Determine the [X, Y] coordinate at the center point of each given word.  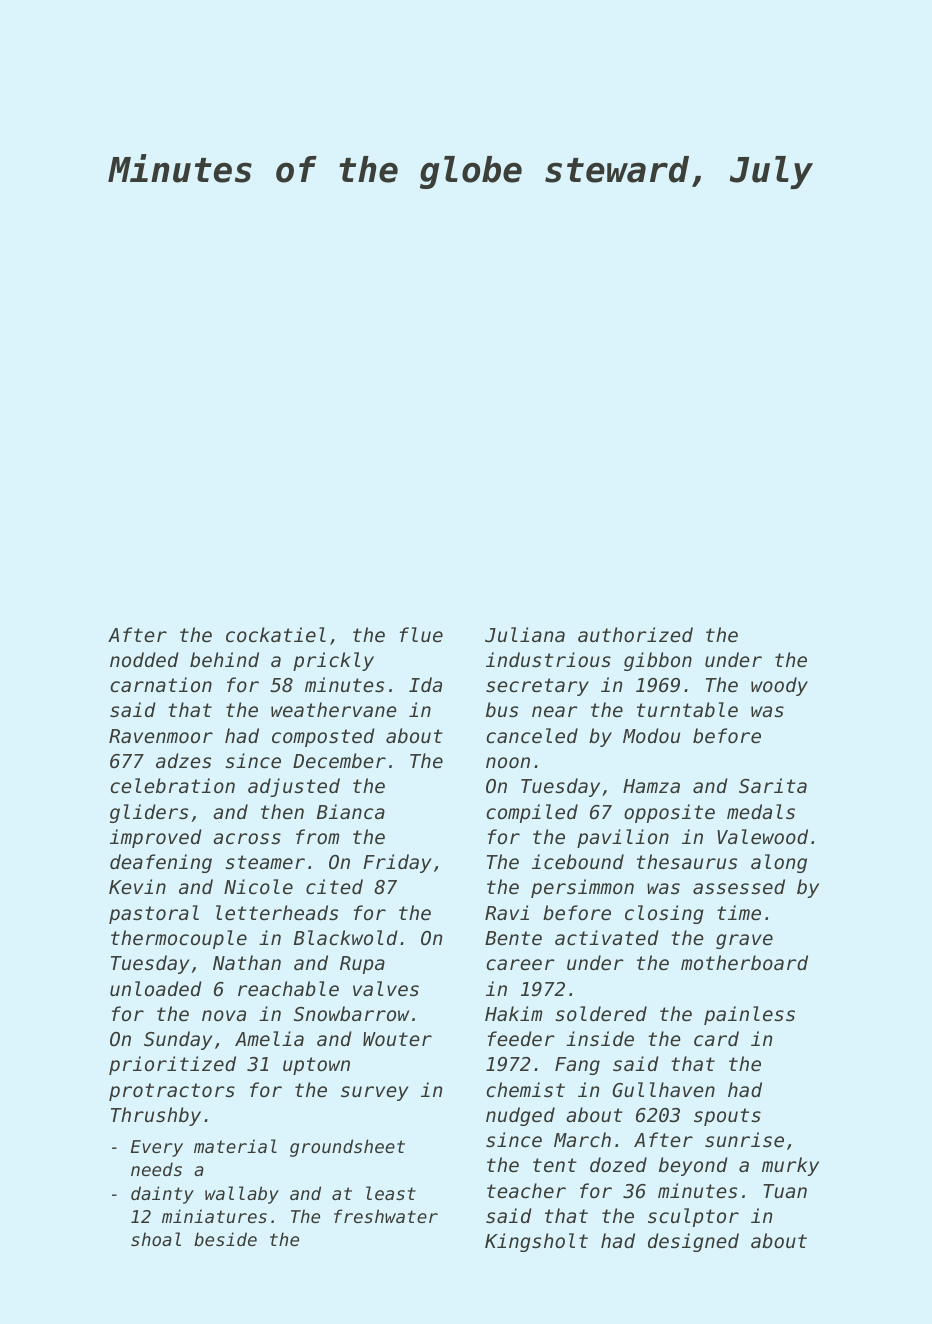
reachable [288, 989]
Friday [397, 863]
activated [607, 937]
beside [225, 1239]
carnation [161, 684]
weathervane [334, 709]
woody [779, 686]
